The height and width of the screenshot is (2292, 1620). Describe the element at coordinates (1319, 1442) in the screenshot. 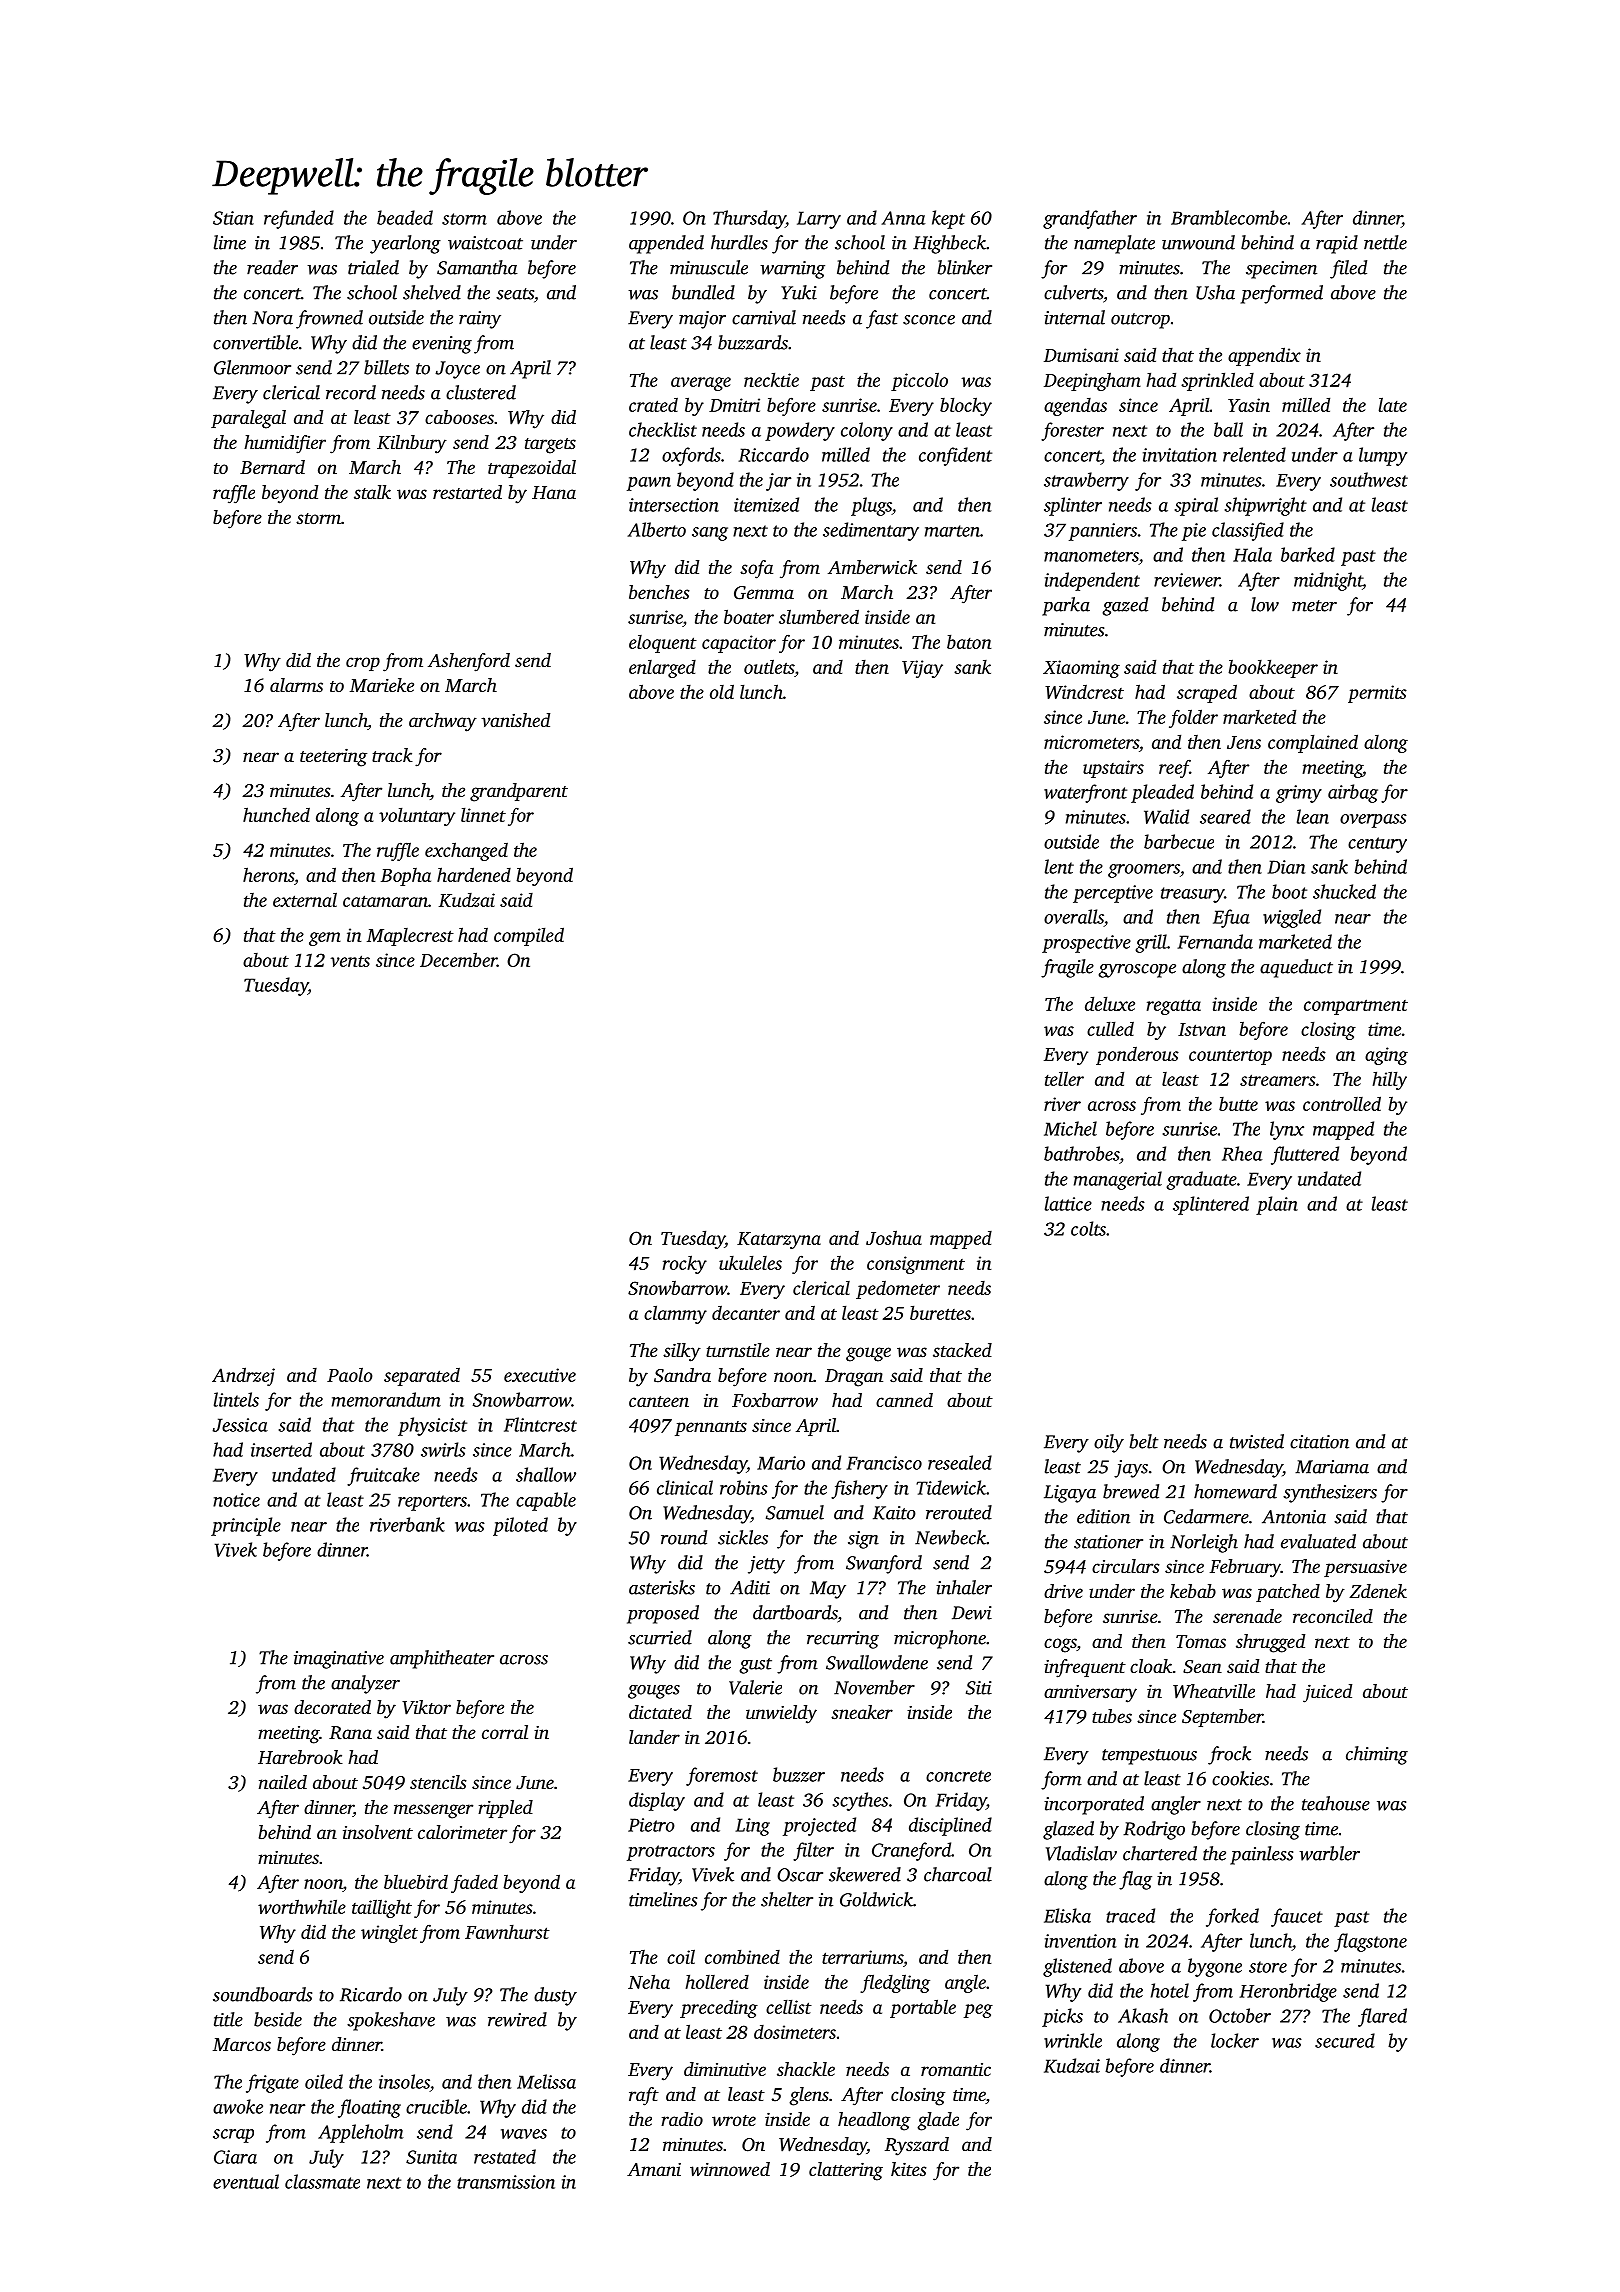

I see `citation` at that location.
